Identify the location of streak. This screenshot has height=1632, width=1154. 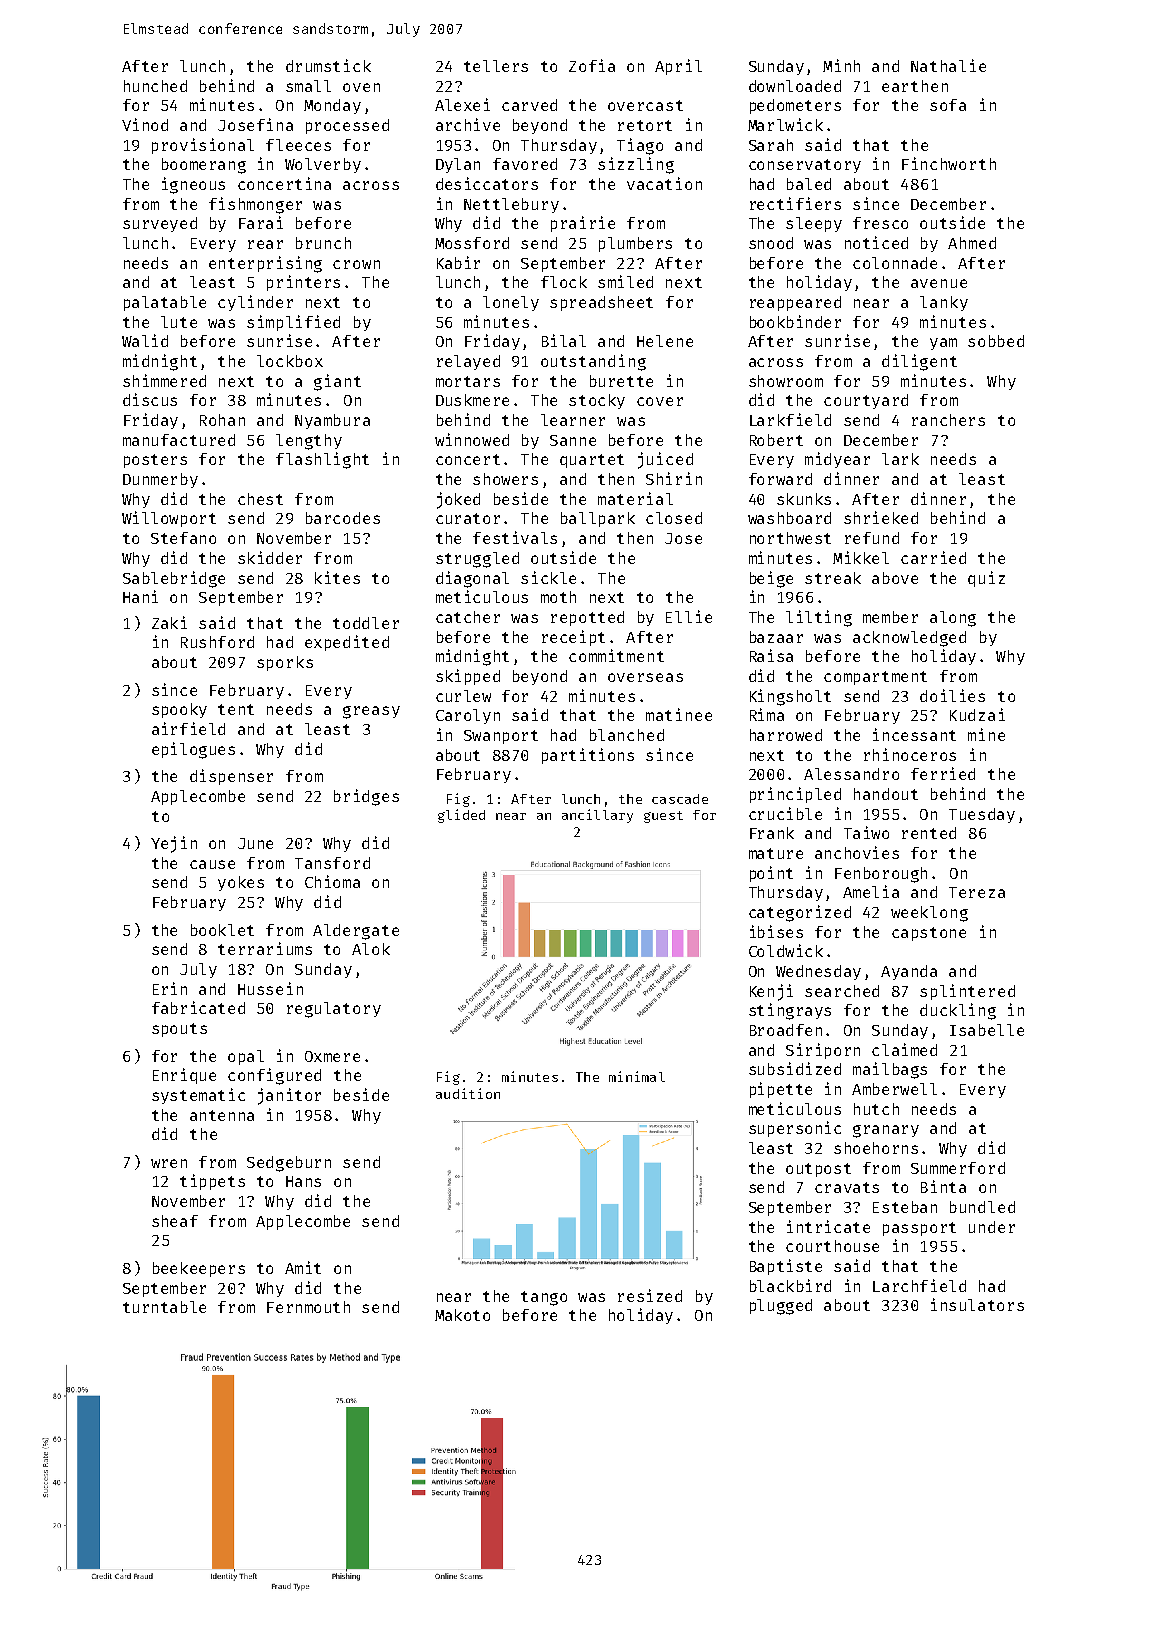
(833, 578).
